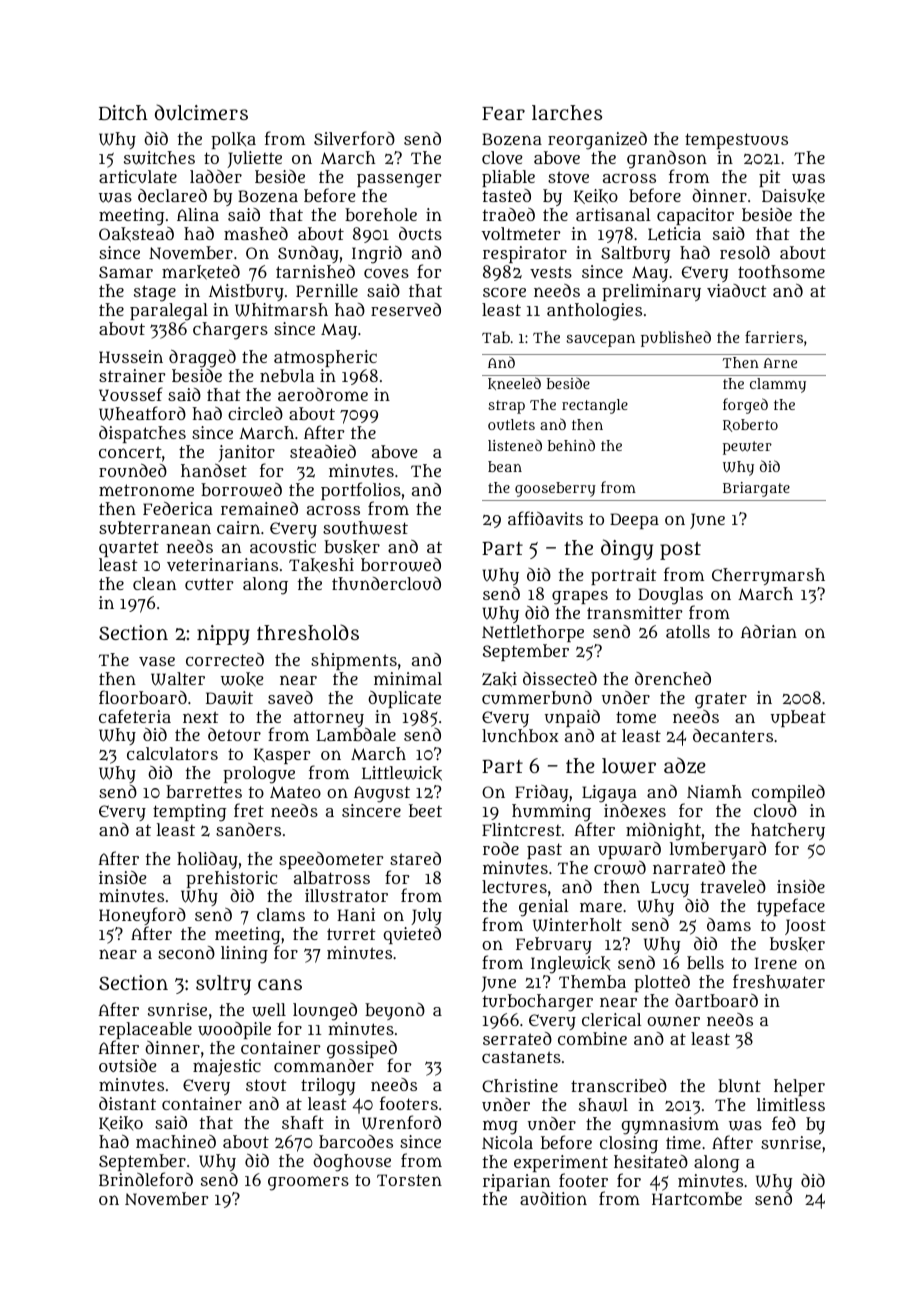 The height and width of the screenshot is (1308, 924). What do you see at coordinates (354, 138) in the screenshot?
I see `Silverford` at bounding box center [354, 138].
